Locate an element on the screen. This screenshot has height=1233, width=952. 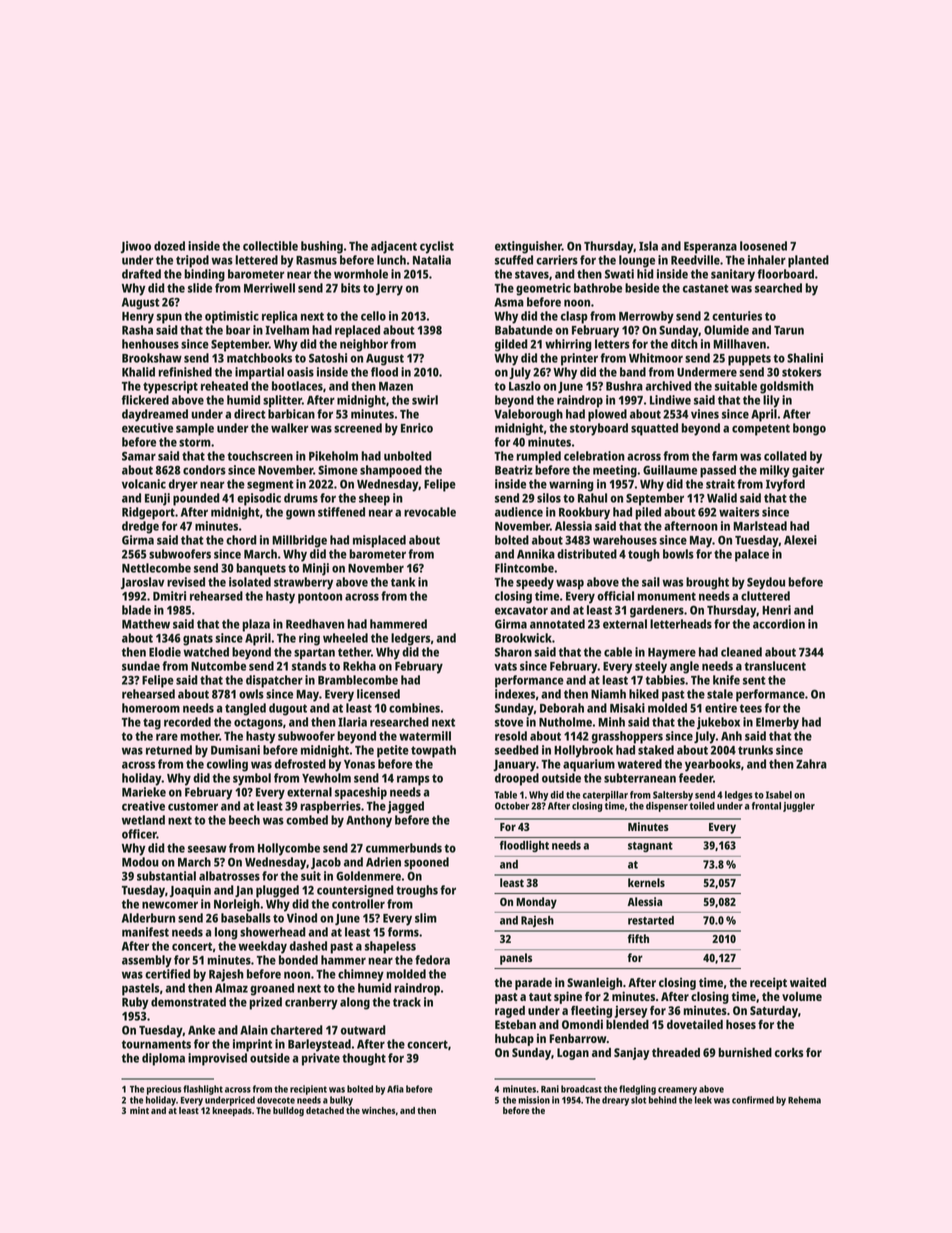
extinguisher is located at coordinates (528, 247).
